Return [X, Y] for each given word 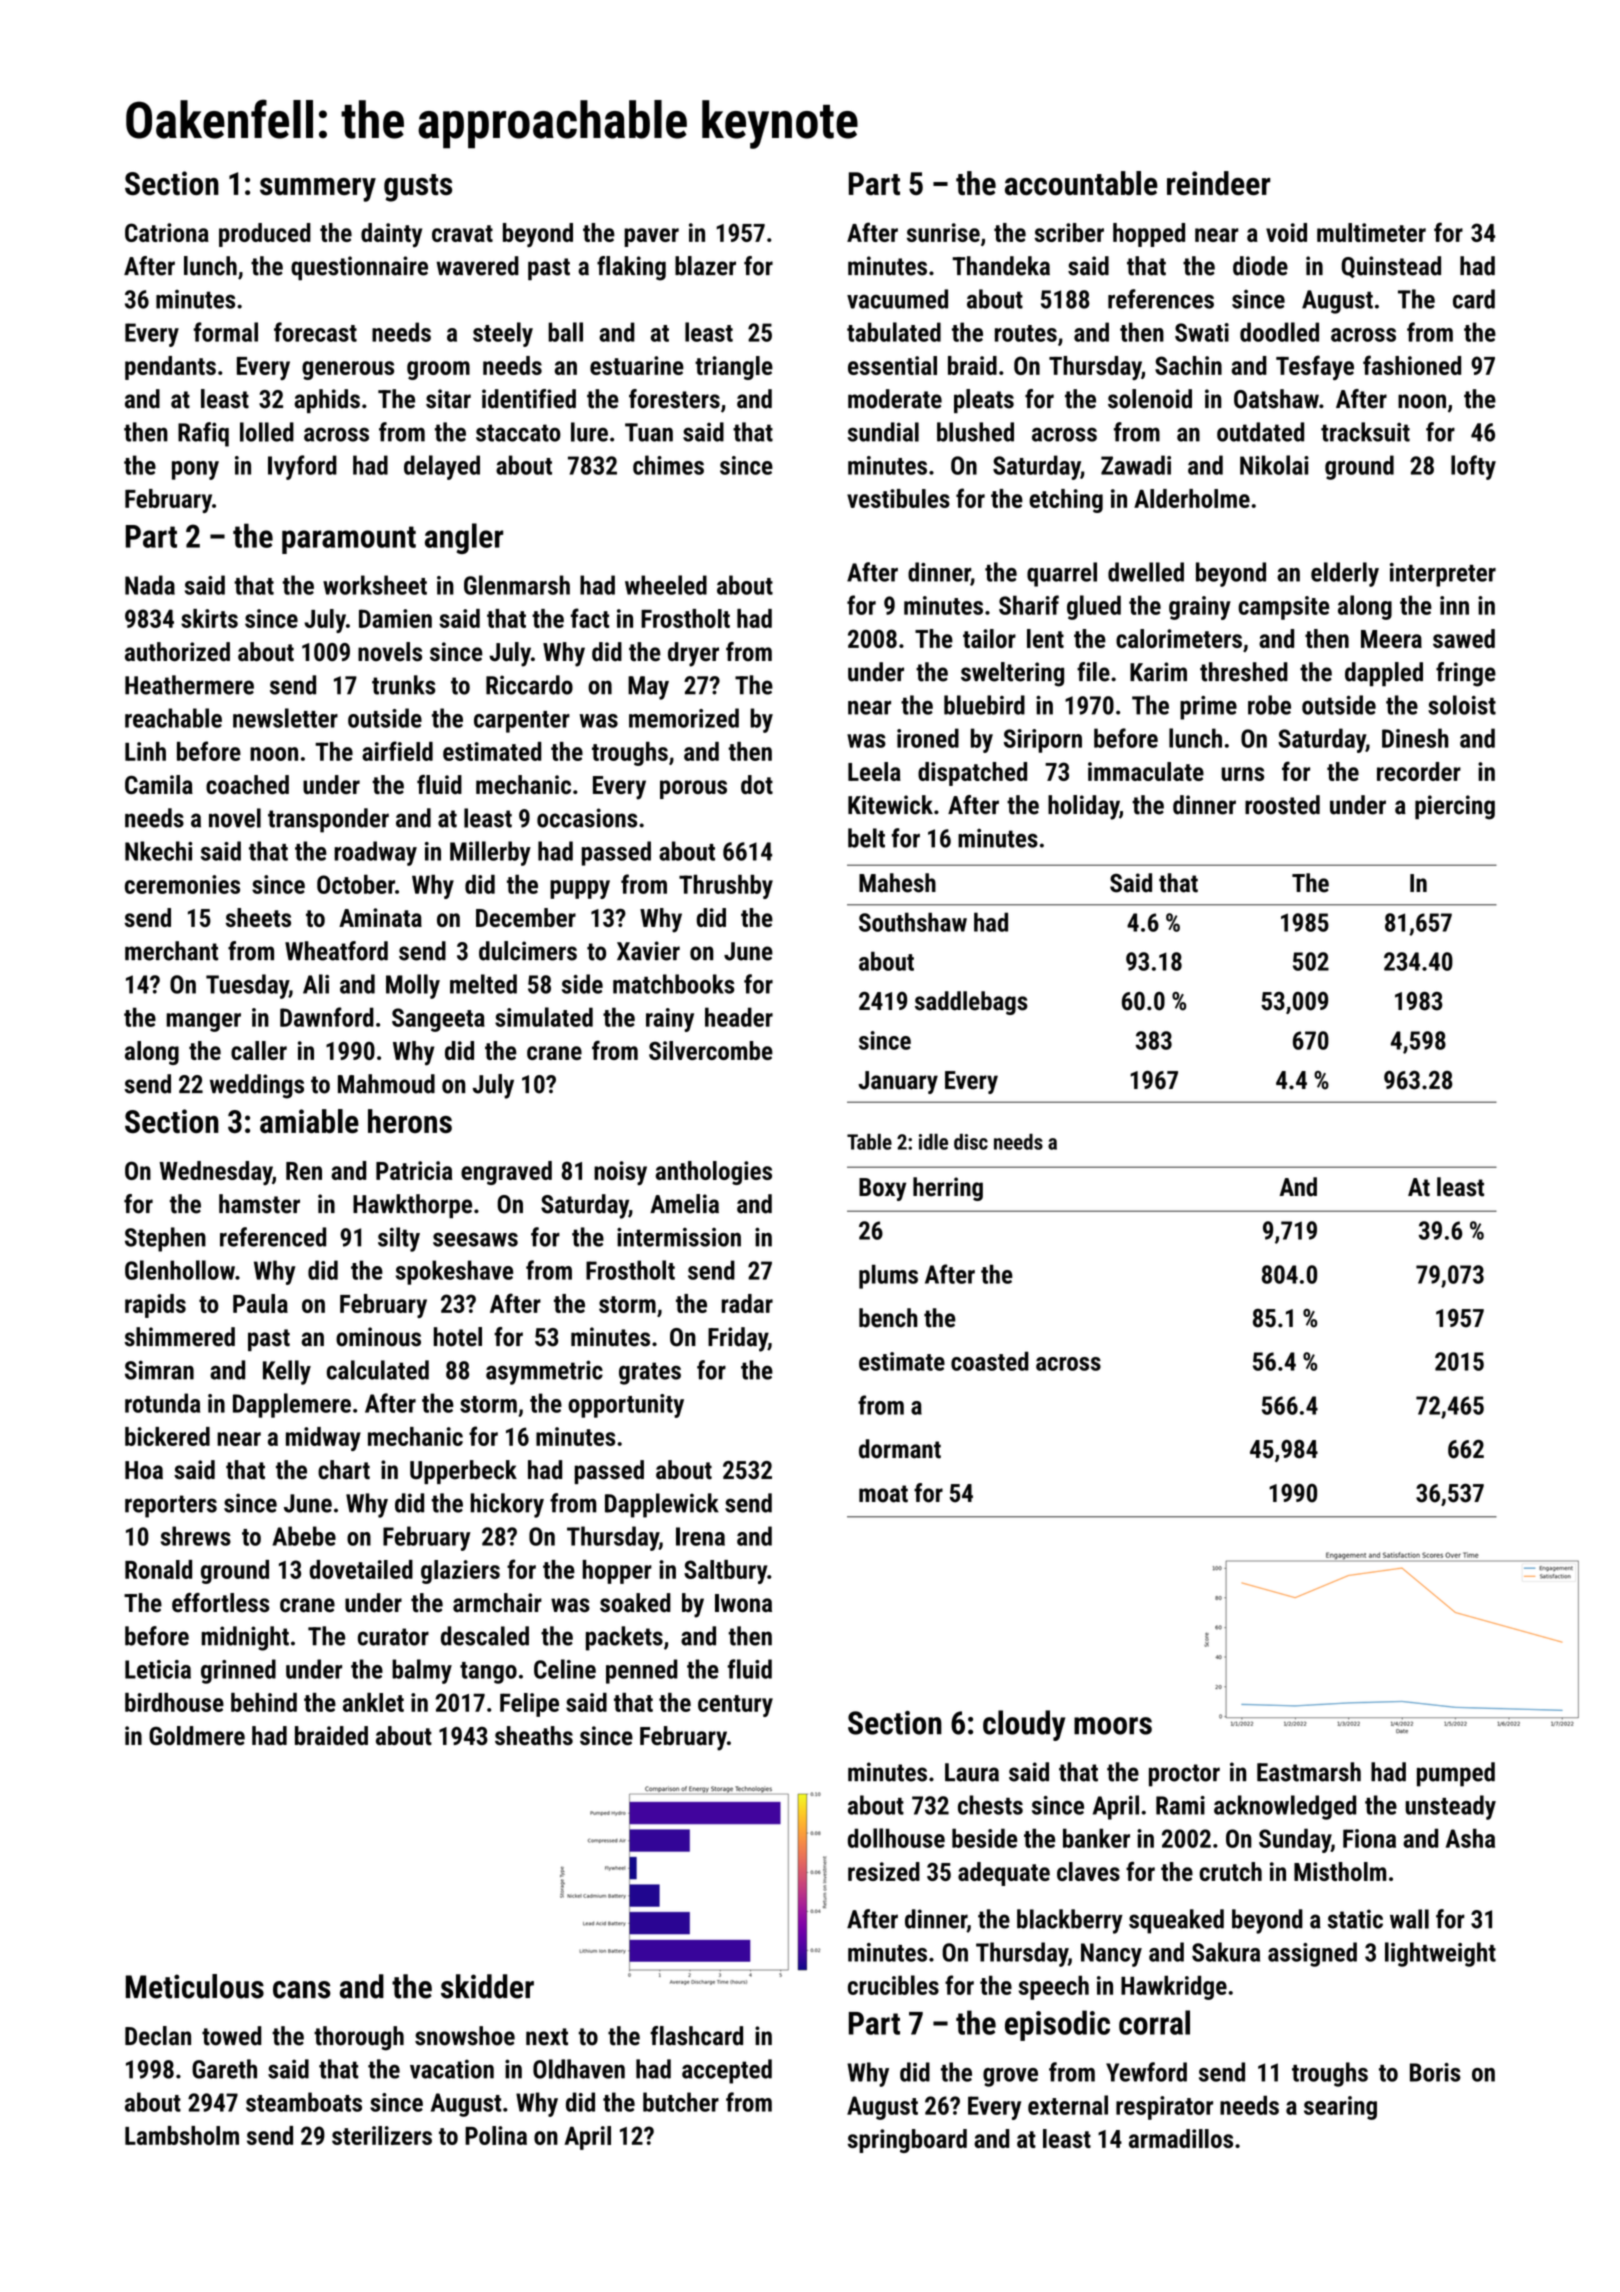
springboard [907, 2141]
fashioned [1412, 365]
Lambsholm [182, 2135]
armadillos [1181, 2138]
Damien [395, 618]
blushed [975, 432]
